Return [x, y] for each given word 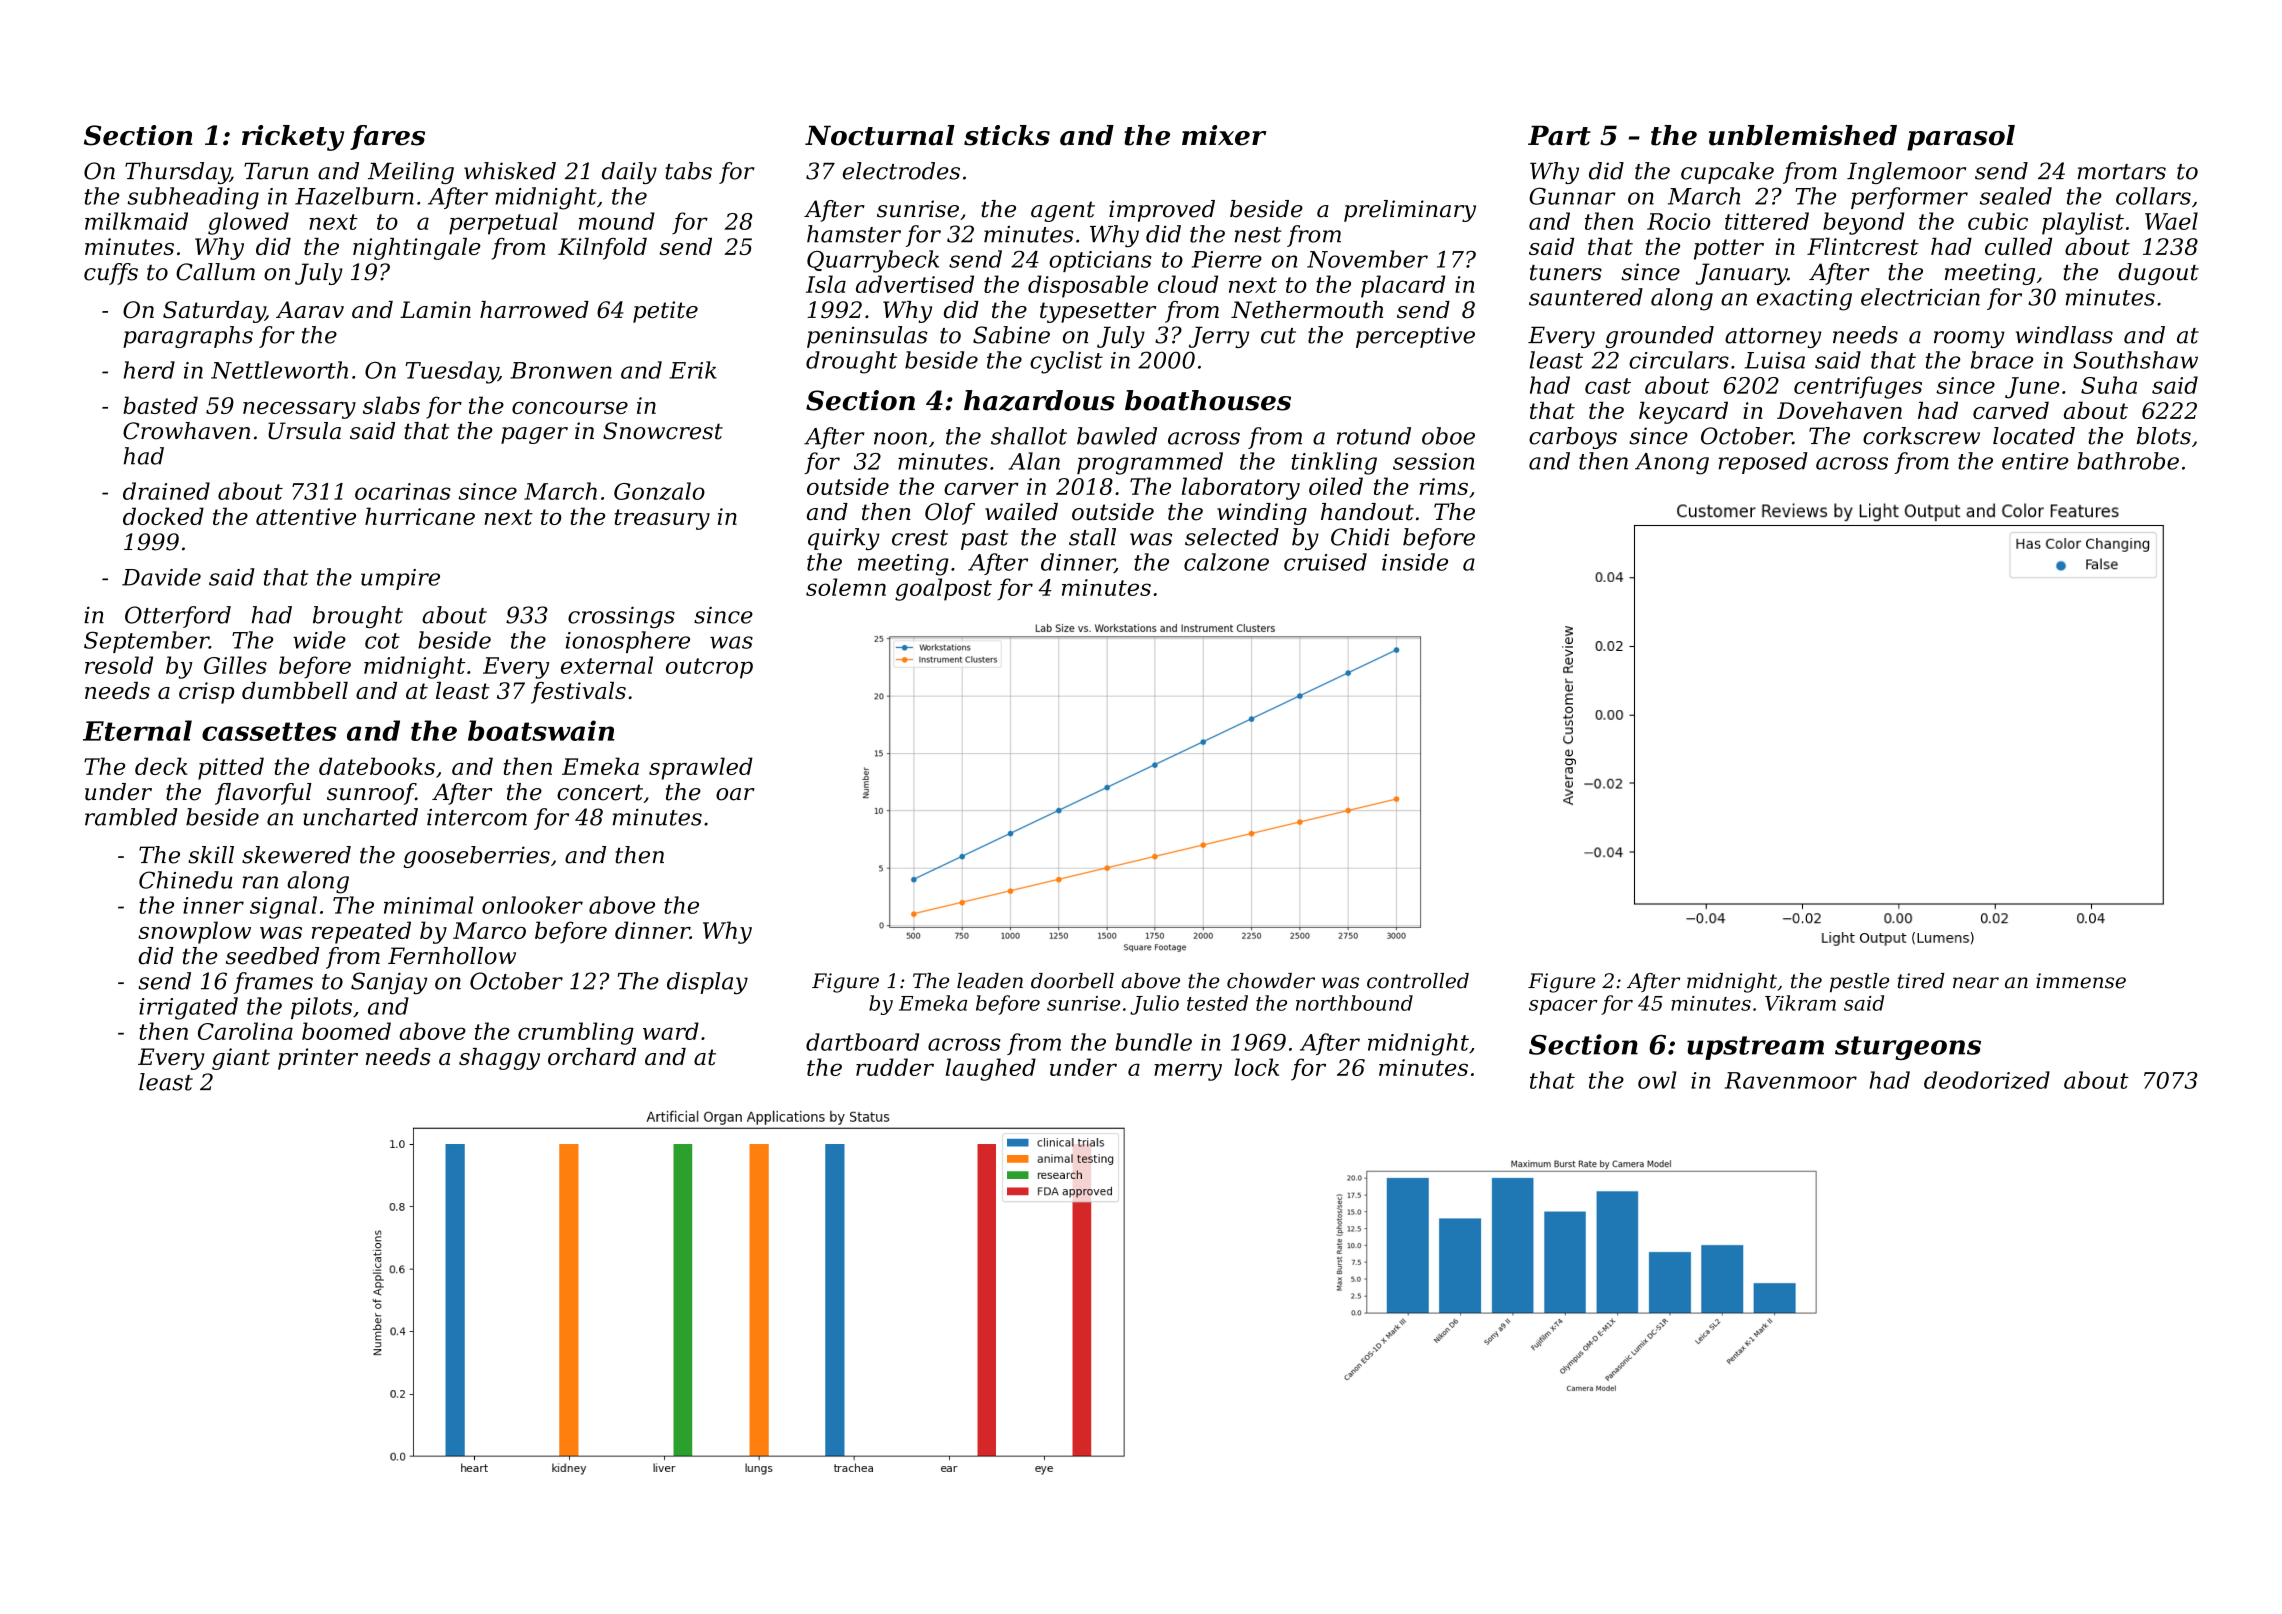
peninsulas [867, 337]
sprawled [701, 768]
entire [2035, 461]
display [707, 983]
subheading [193, 198]
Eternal [137, 730]
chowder [1271, 981]
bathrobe [2128, 461]
